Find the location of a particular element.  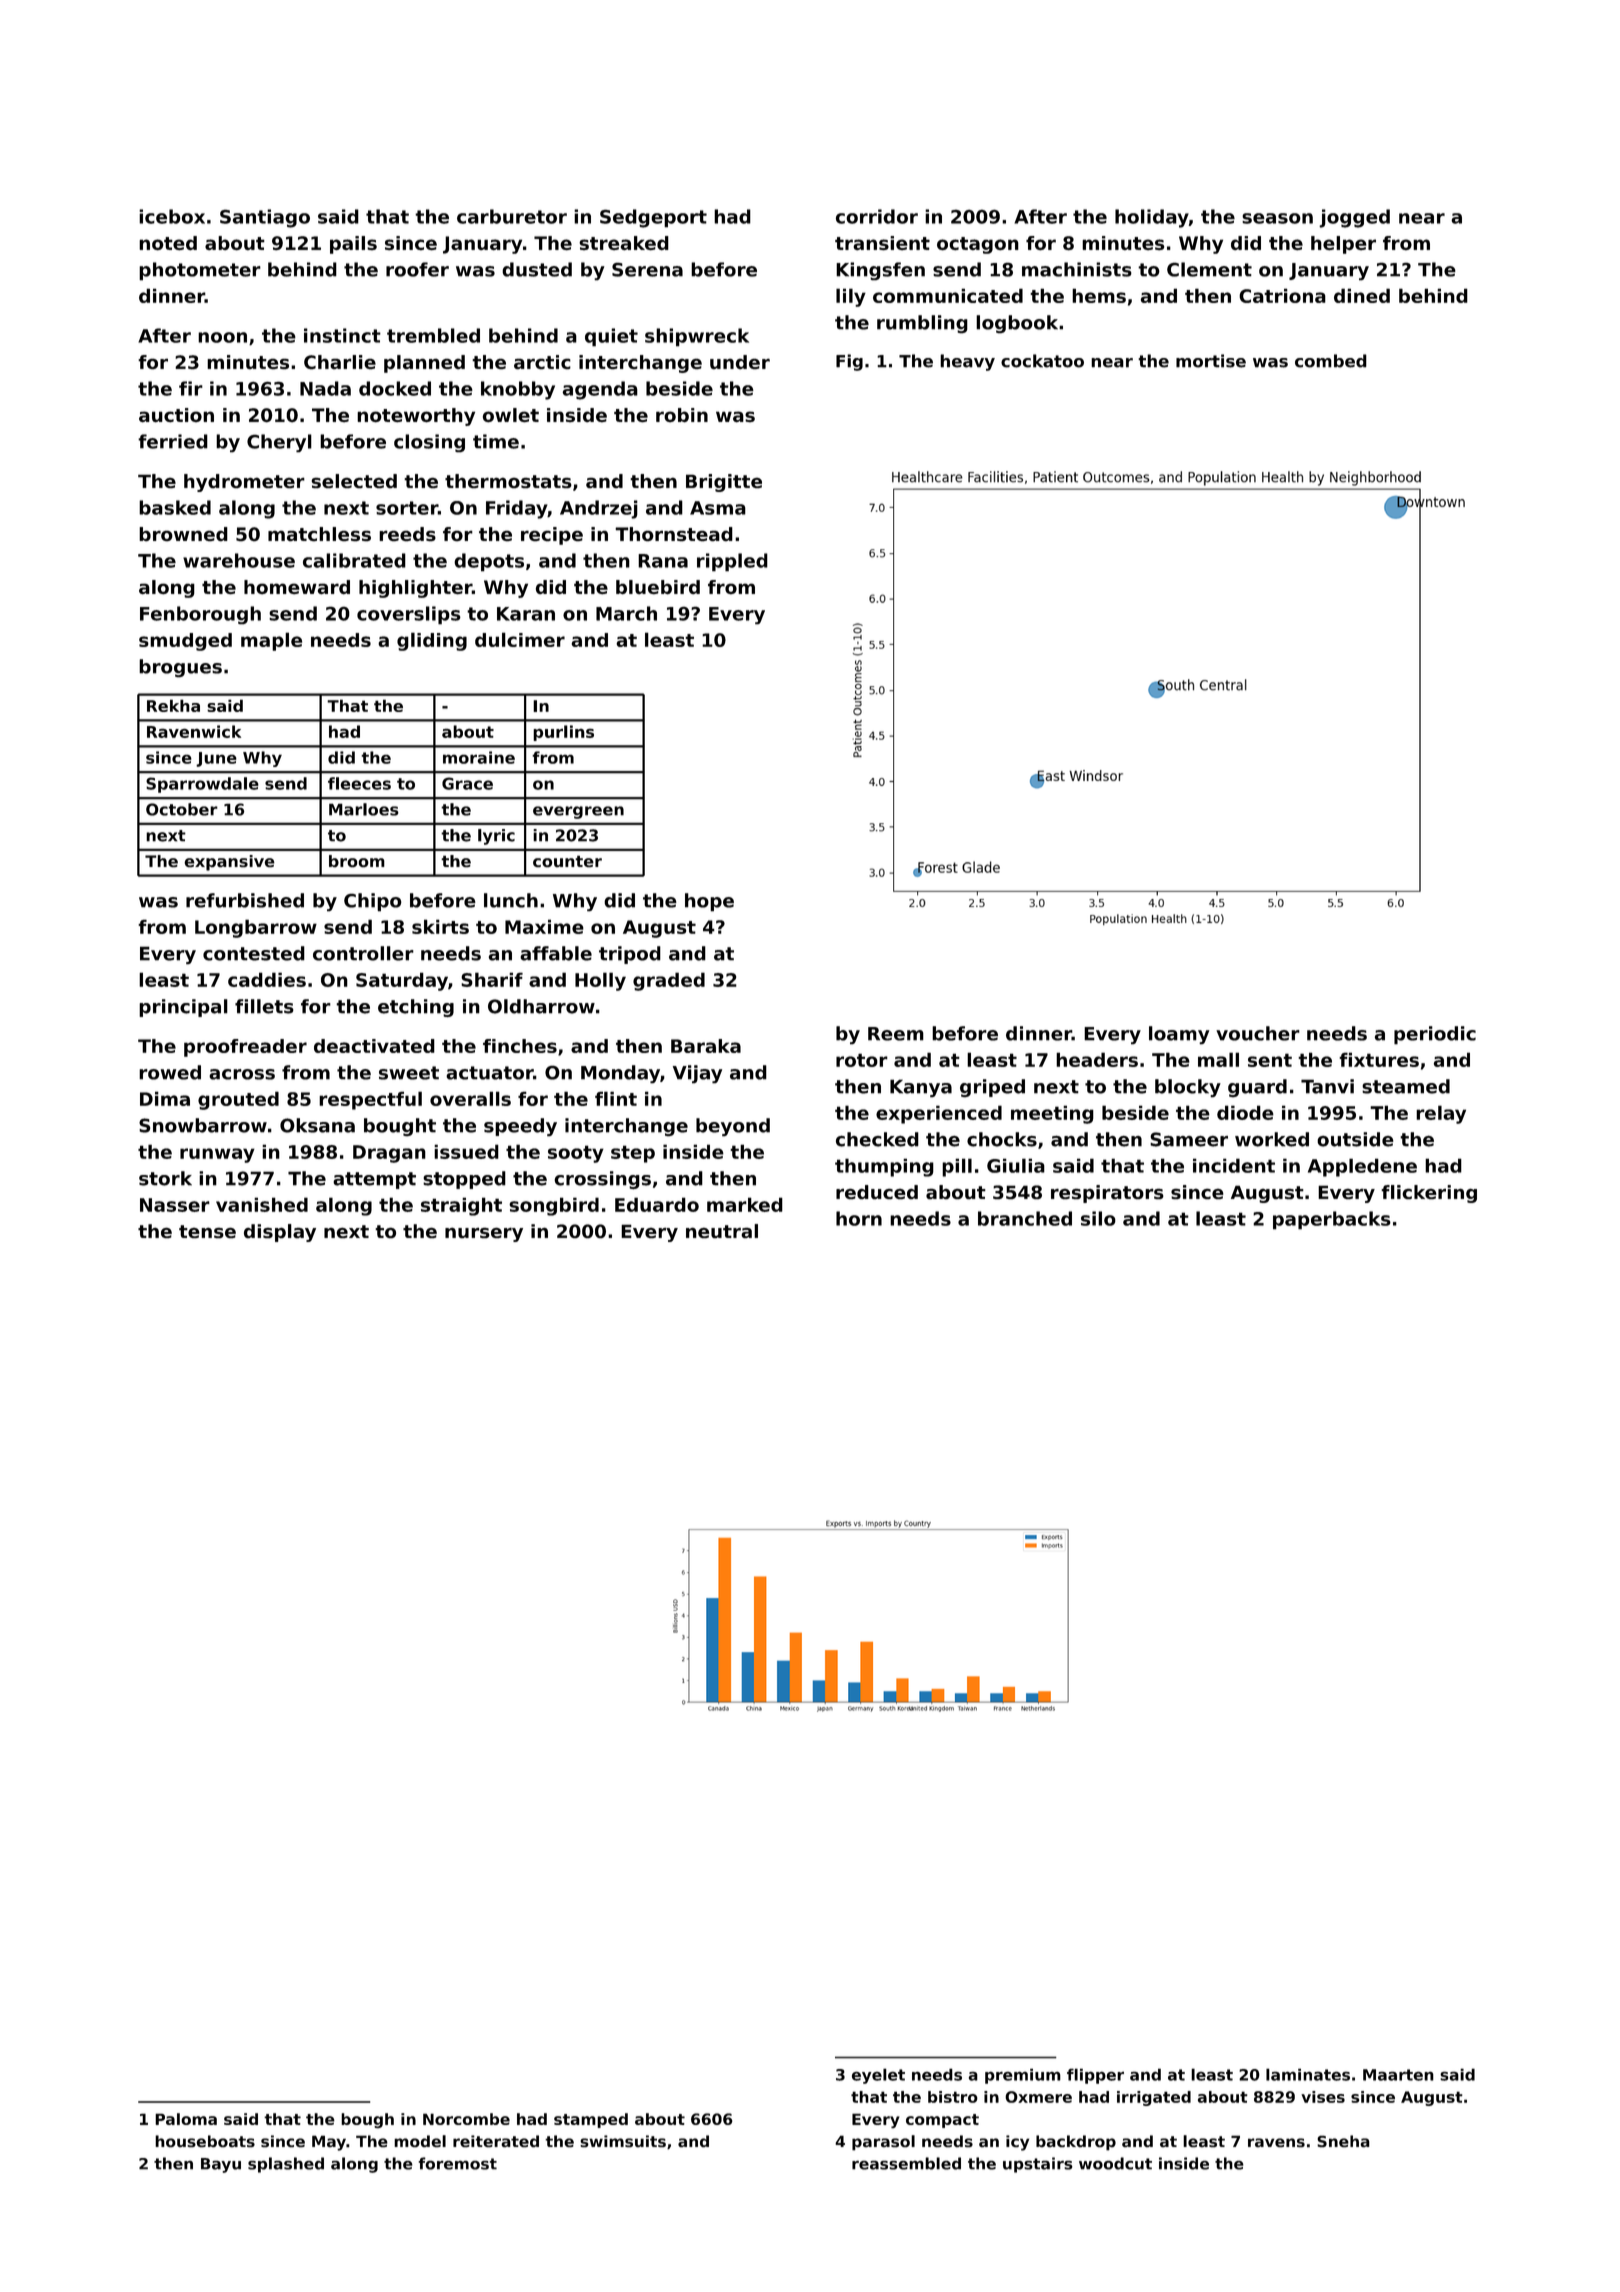

crossings is located at coordinates (602, 1180).
